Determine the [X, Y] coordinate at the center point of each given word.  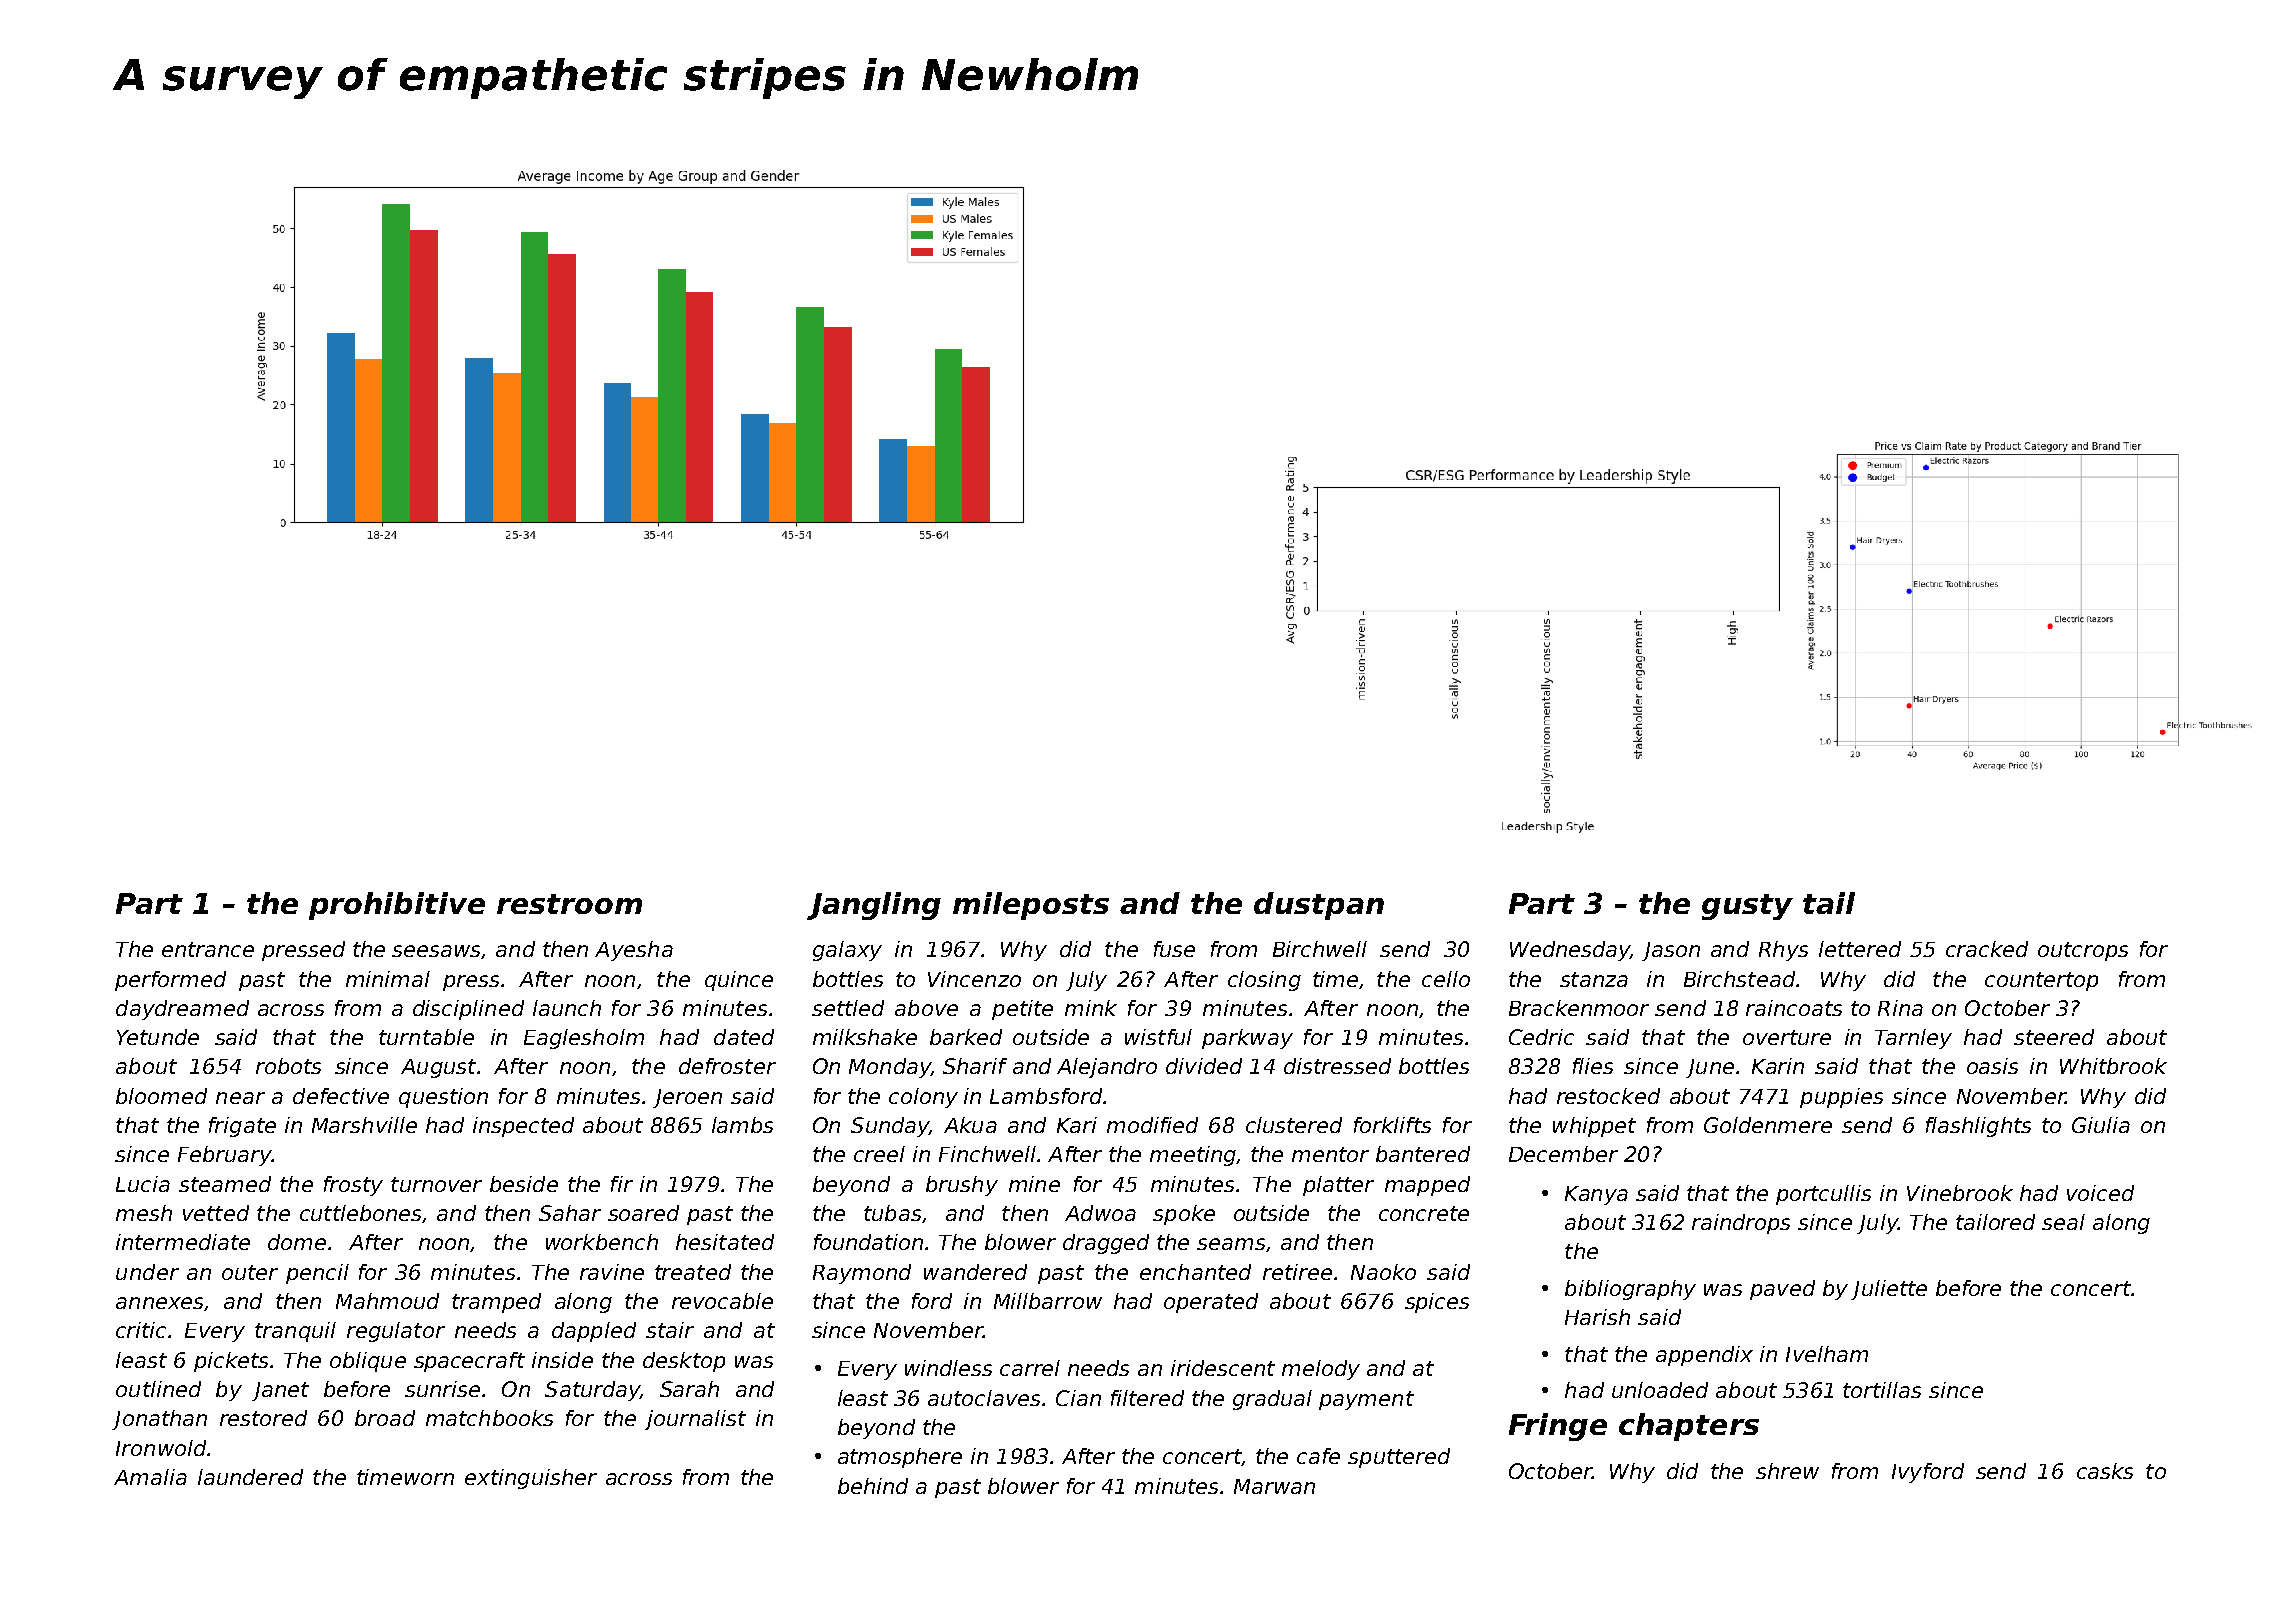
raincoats [1794, 1008]
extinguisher [531, 1479]
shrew [1787, 1471]
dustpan [1319, 906]
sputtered [1399, 1458]
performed [170, 981]
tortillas [1882, 1390]
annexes [159, 1303]
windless [948, 1368]
